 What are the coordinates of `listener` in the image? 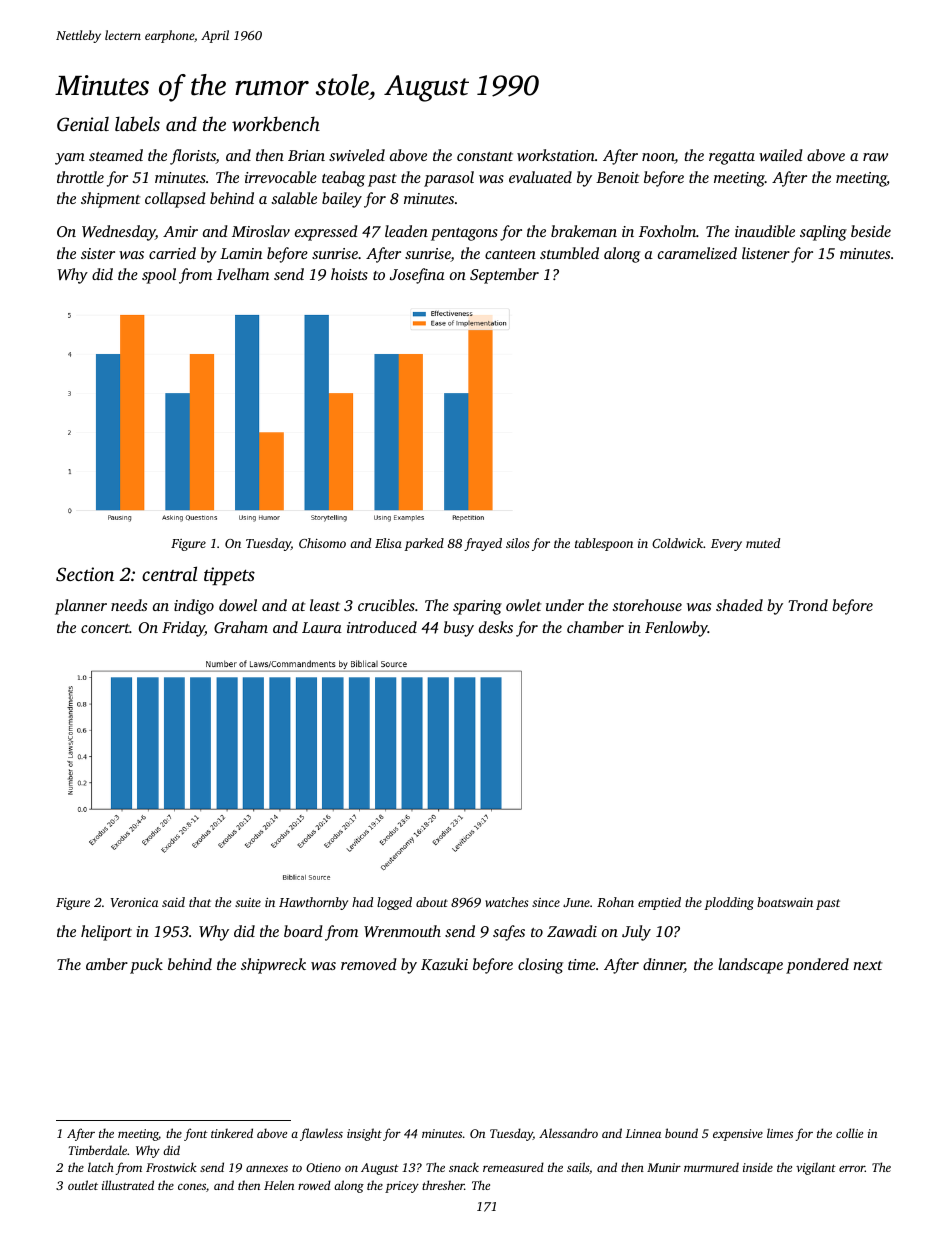 It's located at (766, 253).
